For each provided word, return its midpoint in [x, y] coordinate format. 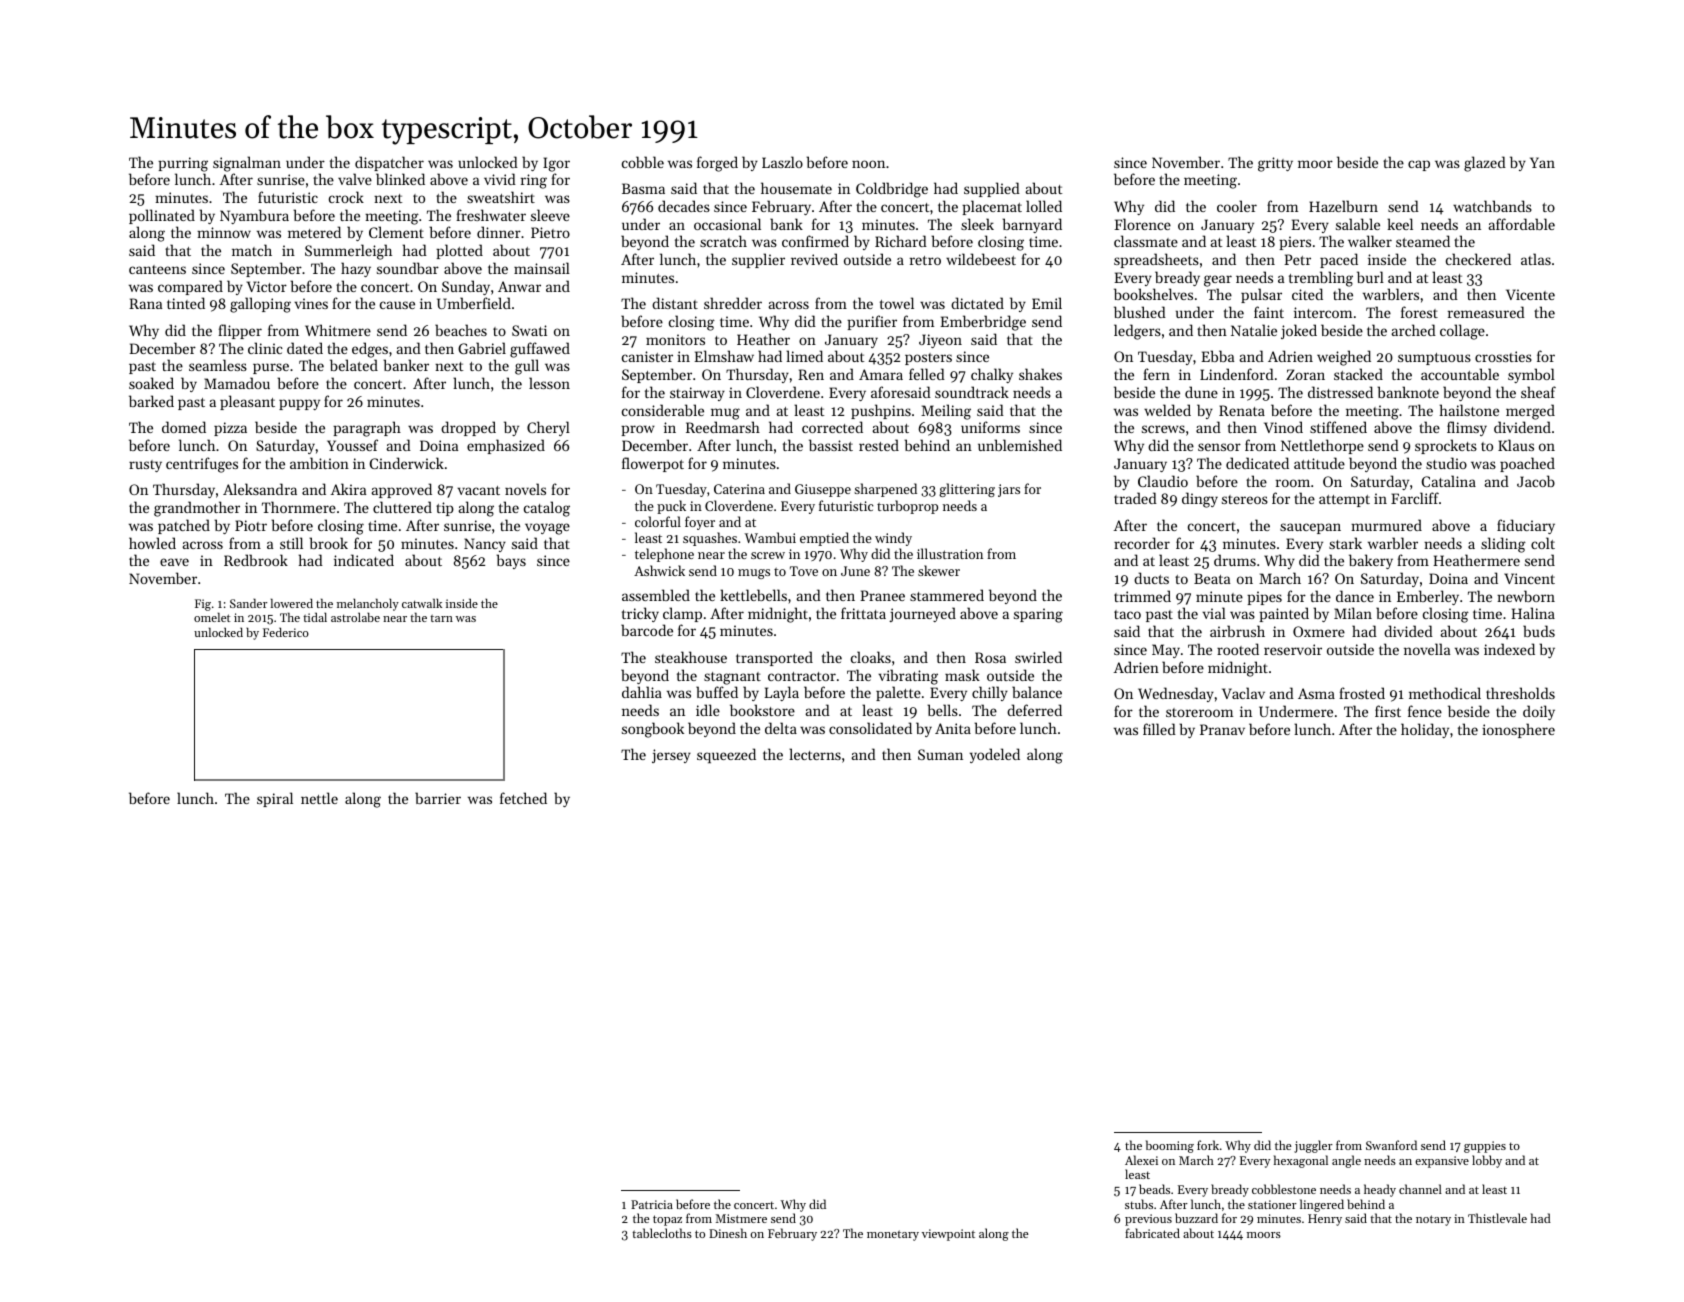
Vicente [1530, 294]
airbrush [1237, 631]
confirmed [815, 241]
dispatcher [389, 163]
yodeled [995, 755]
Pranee [882, 595]
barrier [438, 798]
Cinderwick [407, 463]
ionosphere [1518, 730]
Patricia [652, 1204]
